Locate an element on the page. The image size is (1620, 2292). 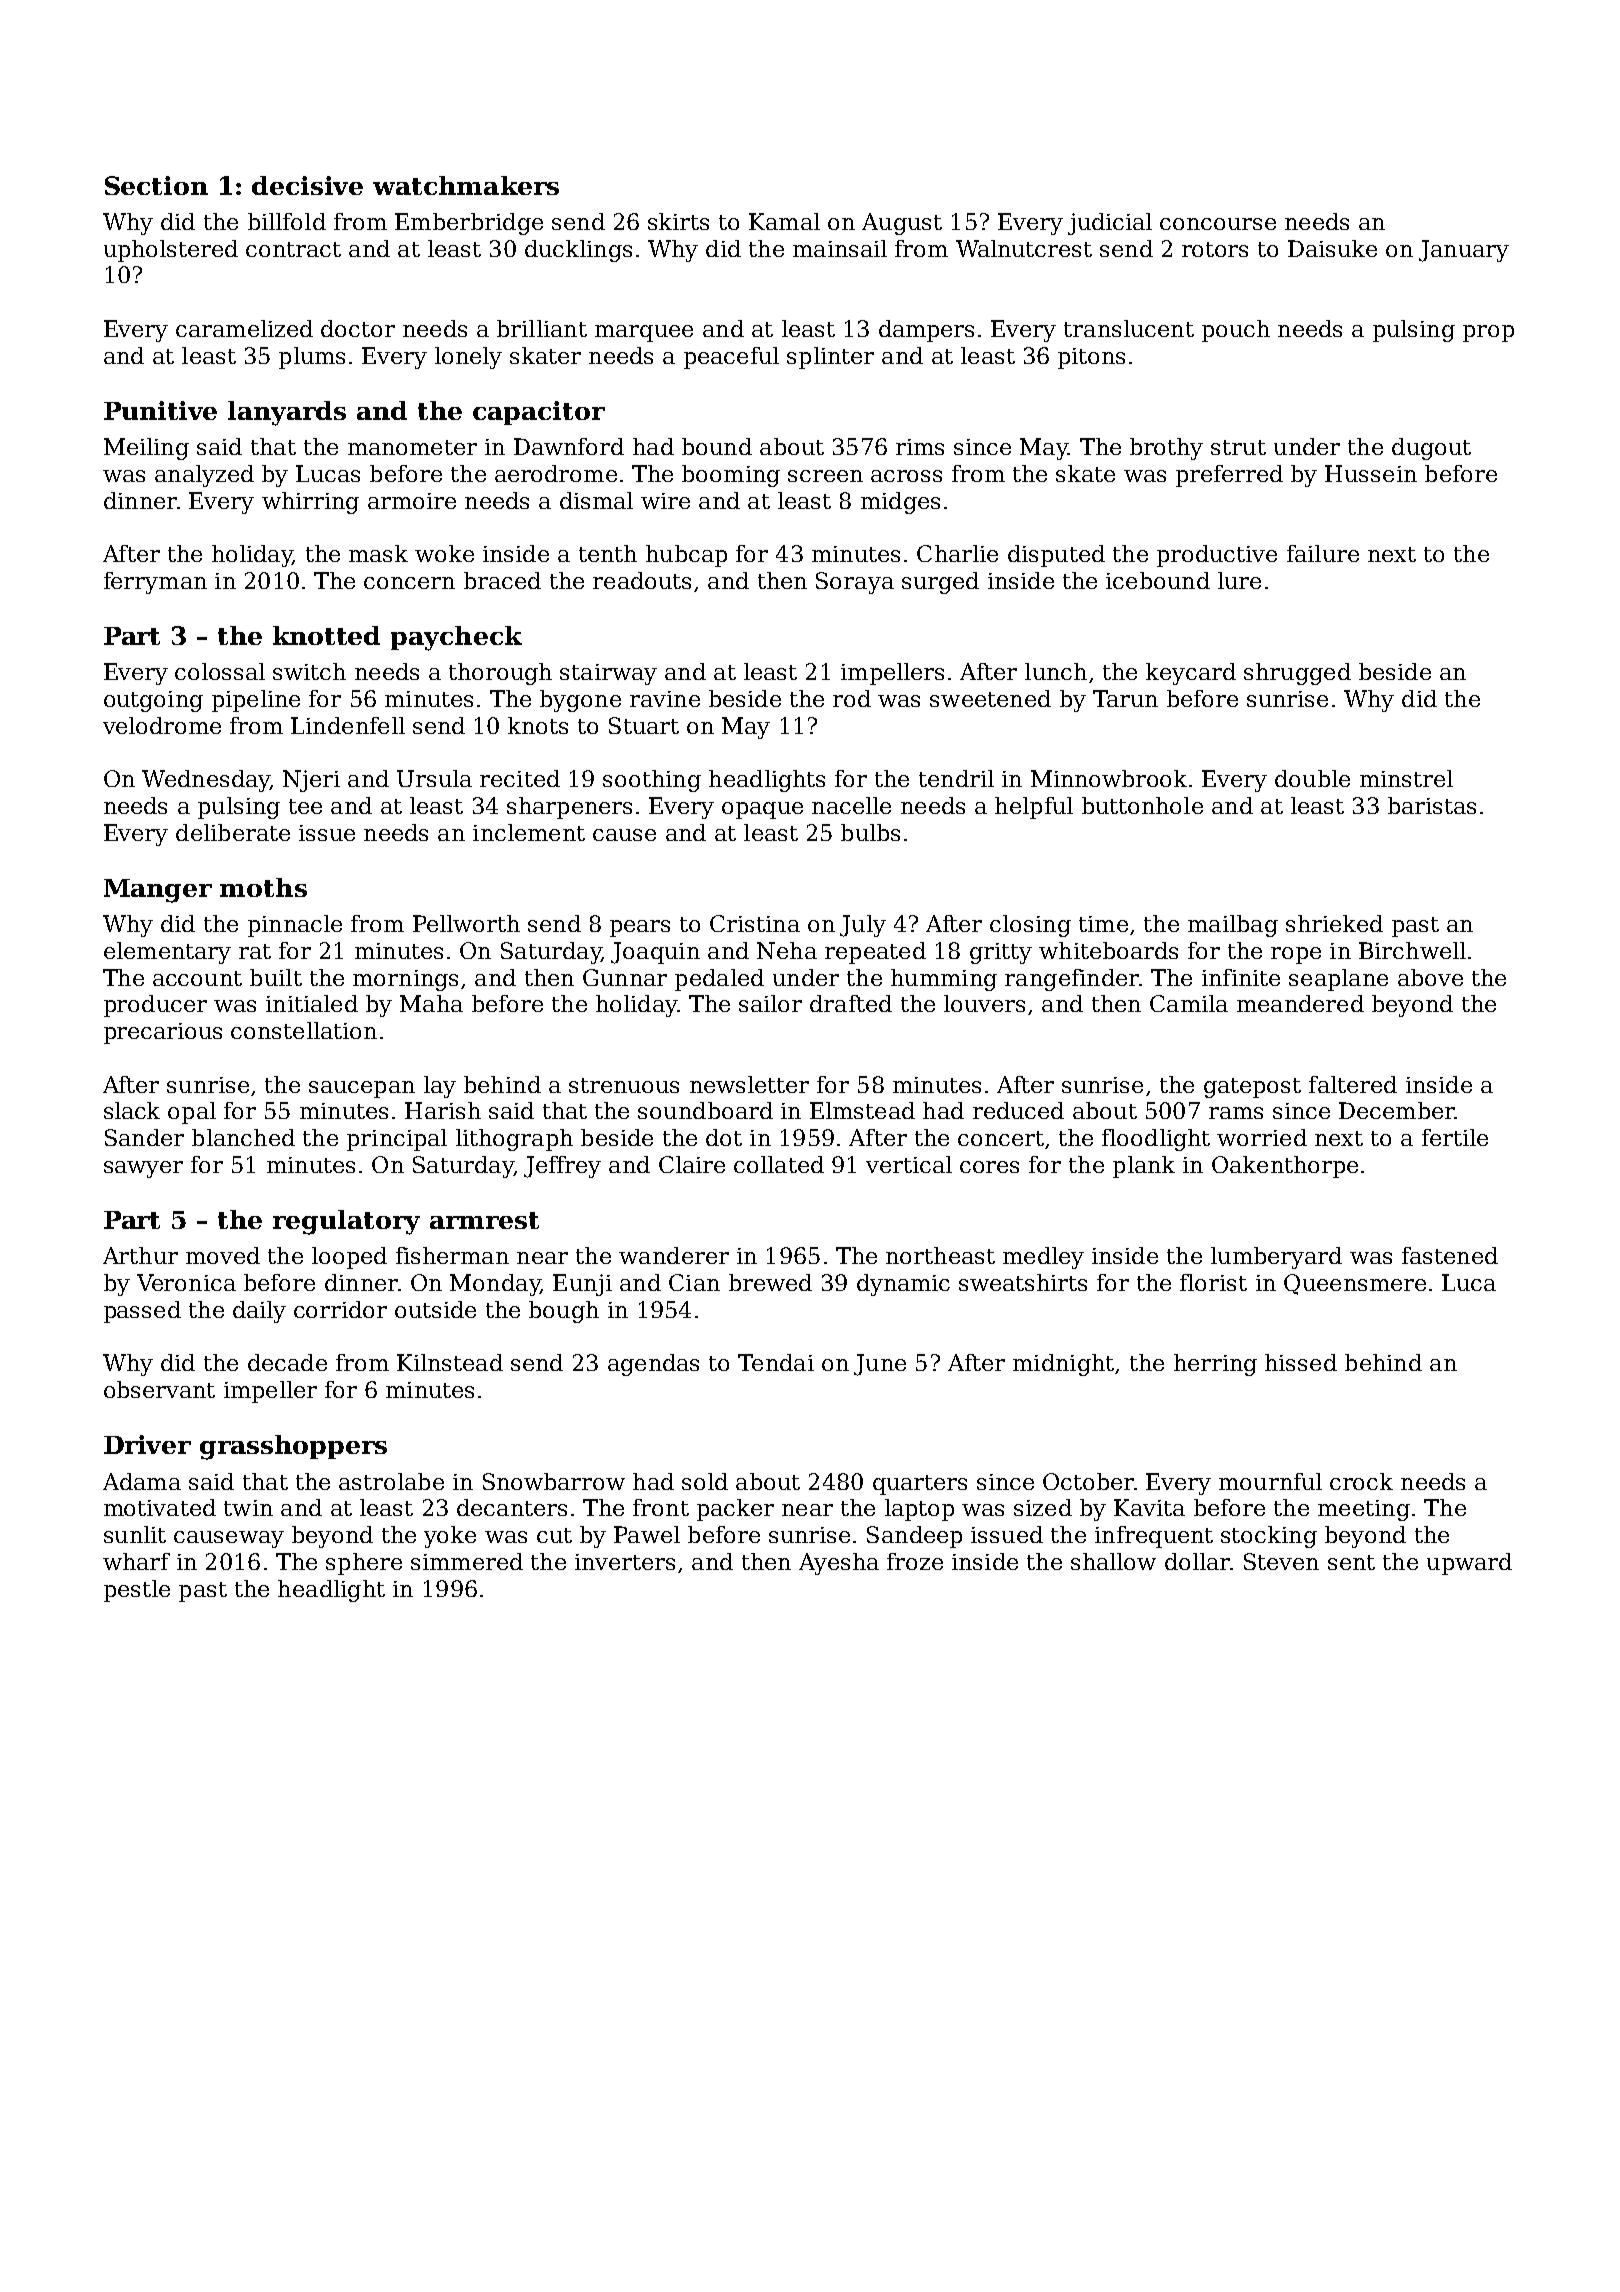
Section is located at coordinates (156, 185).
